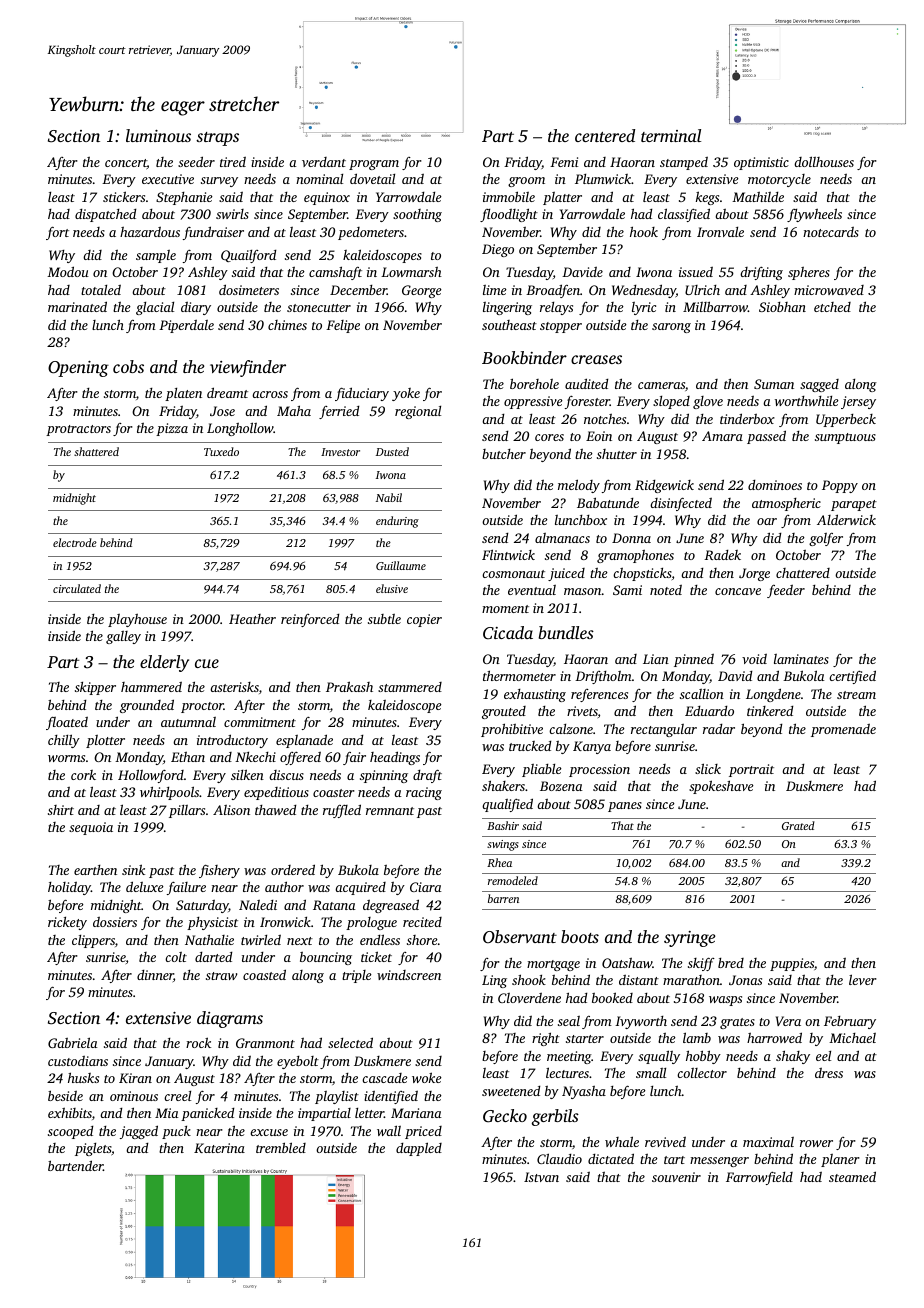 The width and height of the screenshot is (924, 1308). I want to click on dossiers, so click(115, 922).
